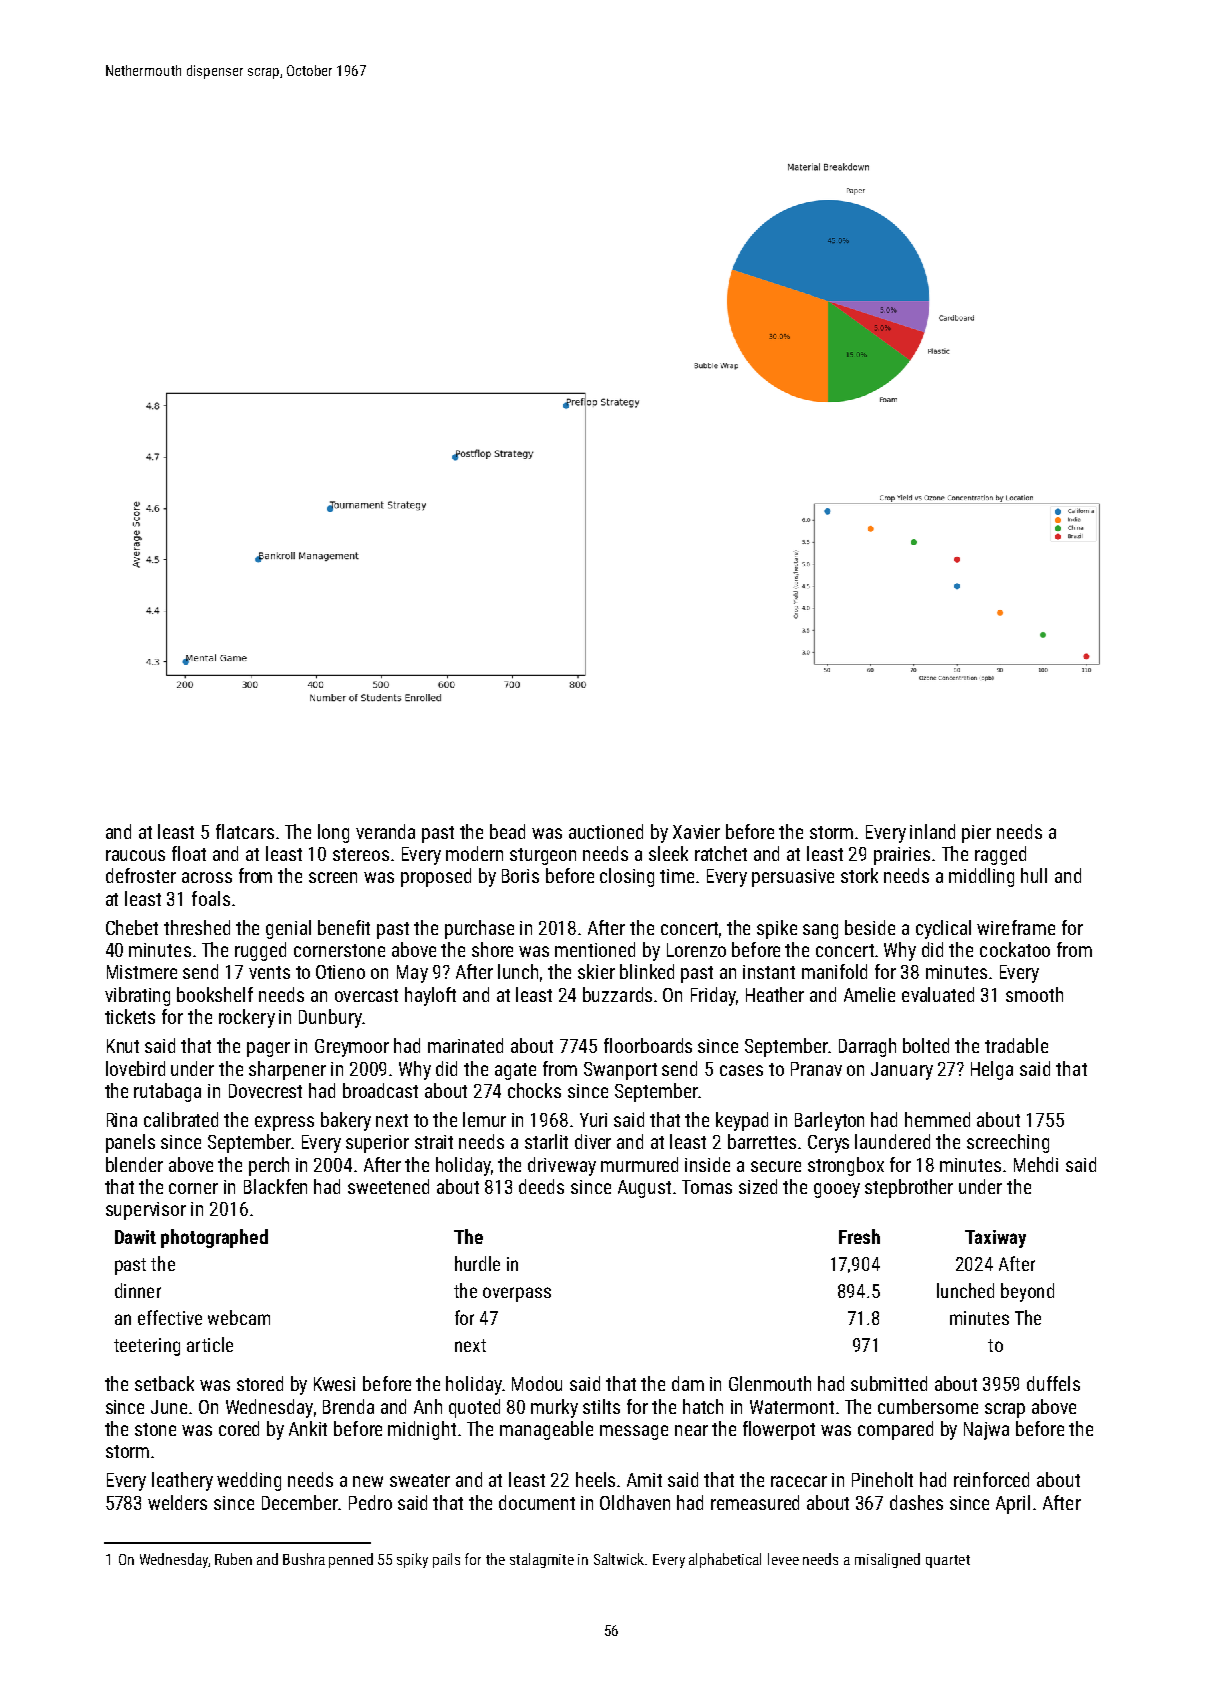 The height and width of the screenshot is (1707, 1207). I want to click on Mistmere, so click(142, 972).
